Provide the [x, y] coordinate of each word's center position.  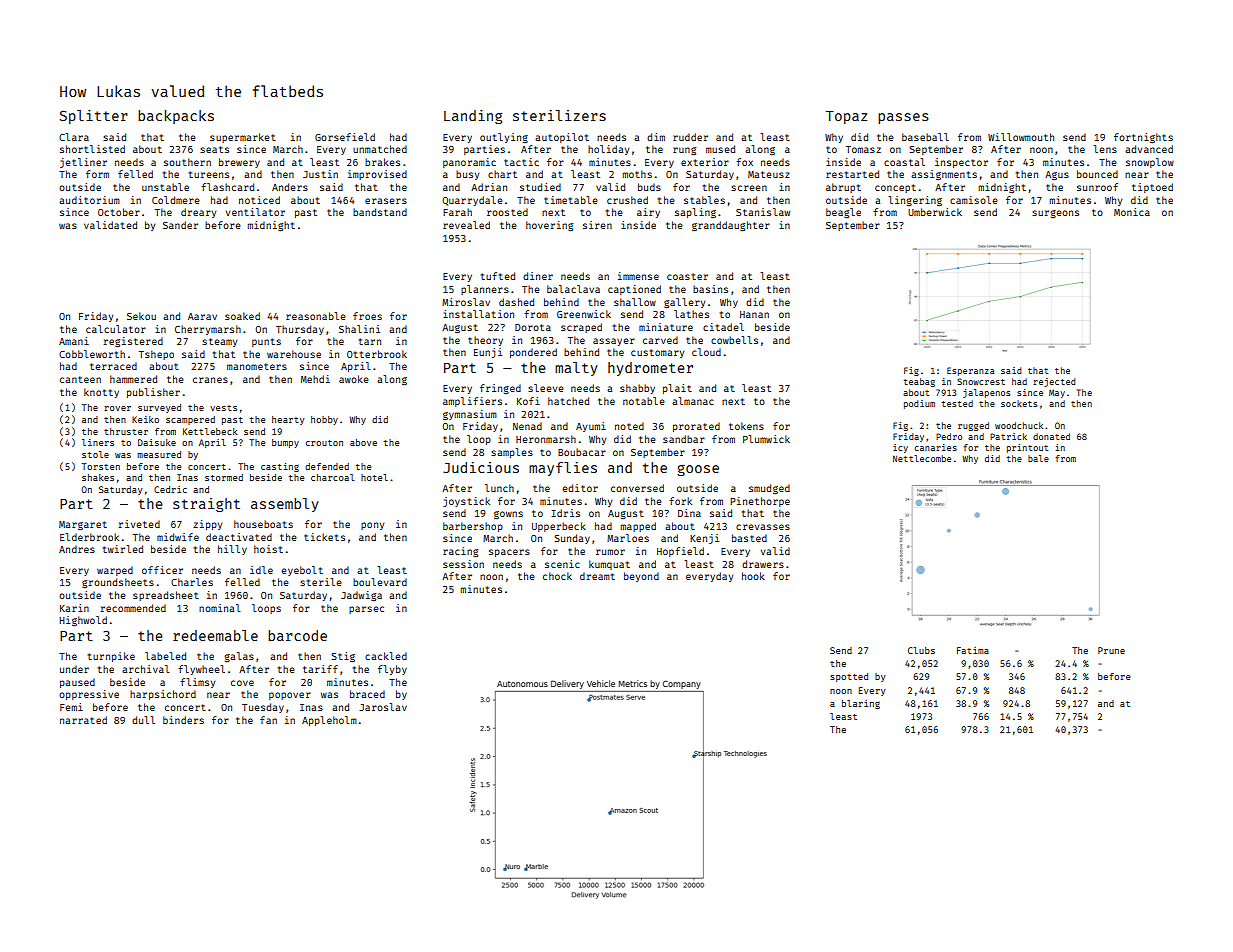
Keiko [145, 419]
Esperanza [971, 371]
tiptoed [1152, 188]
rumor [610, 552]
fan [268, 720]
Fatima [973, 650]
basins [710, 289]
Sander [180, 225]
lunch [499, 488]
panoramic [469, 163]
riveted [139, 524]
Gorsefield [345, 137]
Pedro [949, 436]
